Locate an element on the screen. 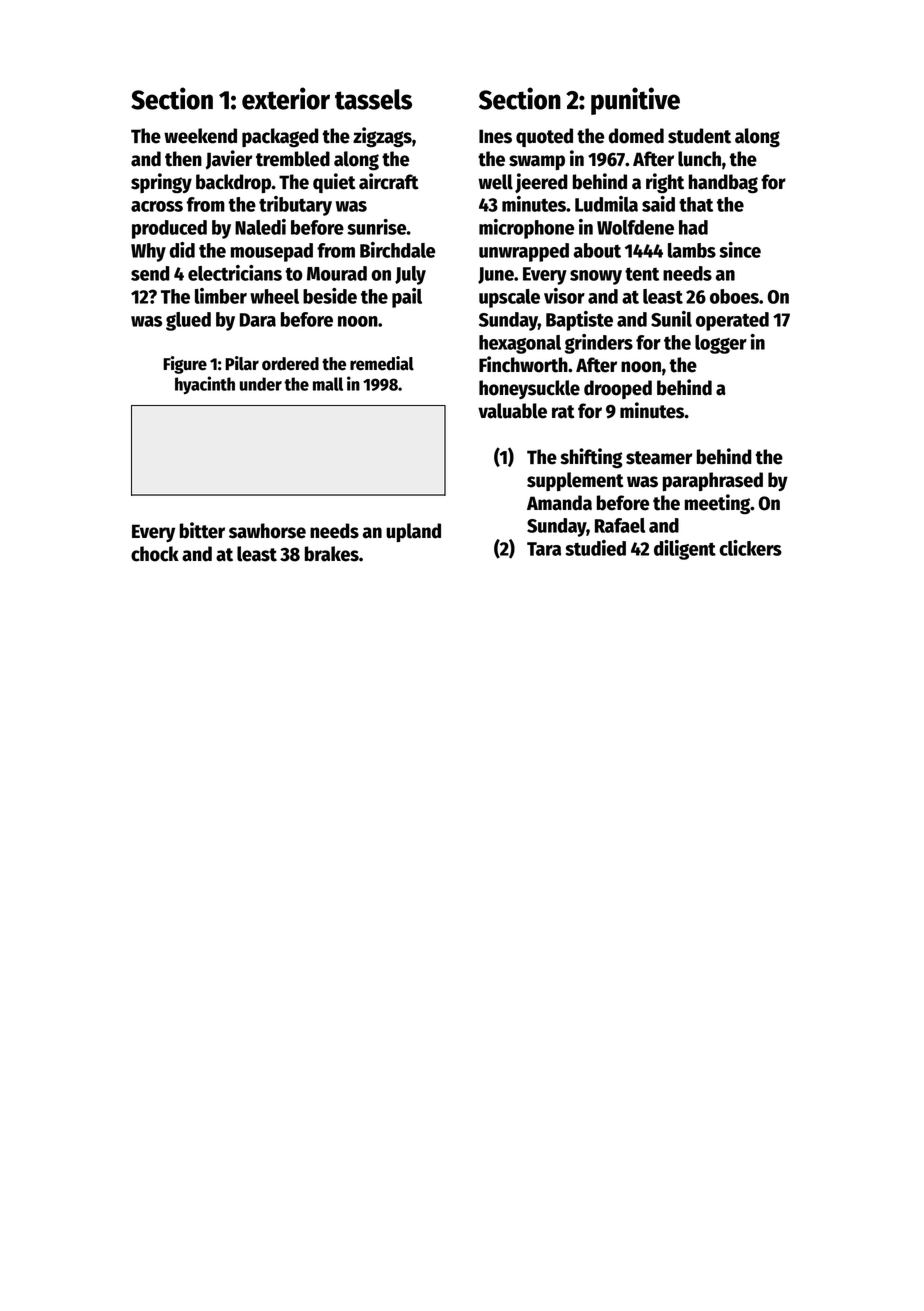 This screenshot has width=924, height=1311. springy is located at coordinates (161, 183).
